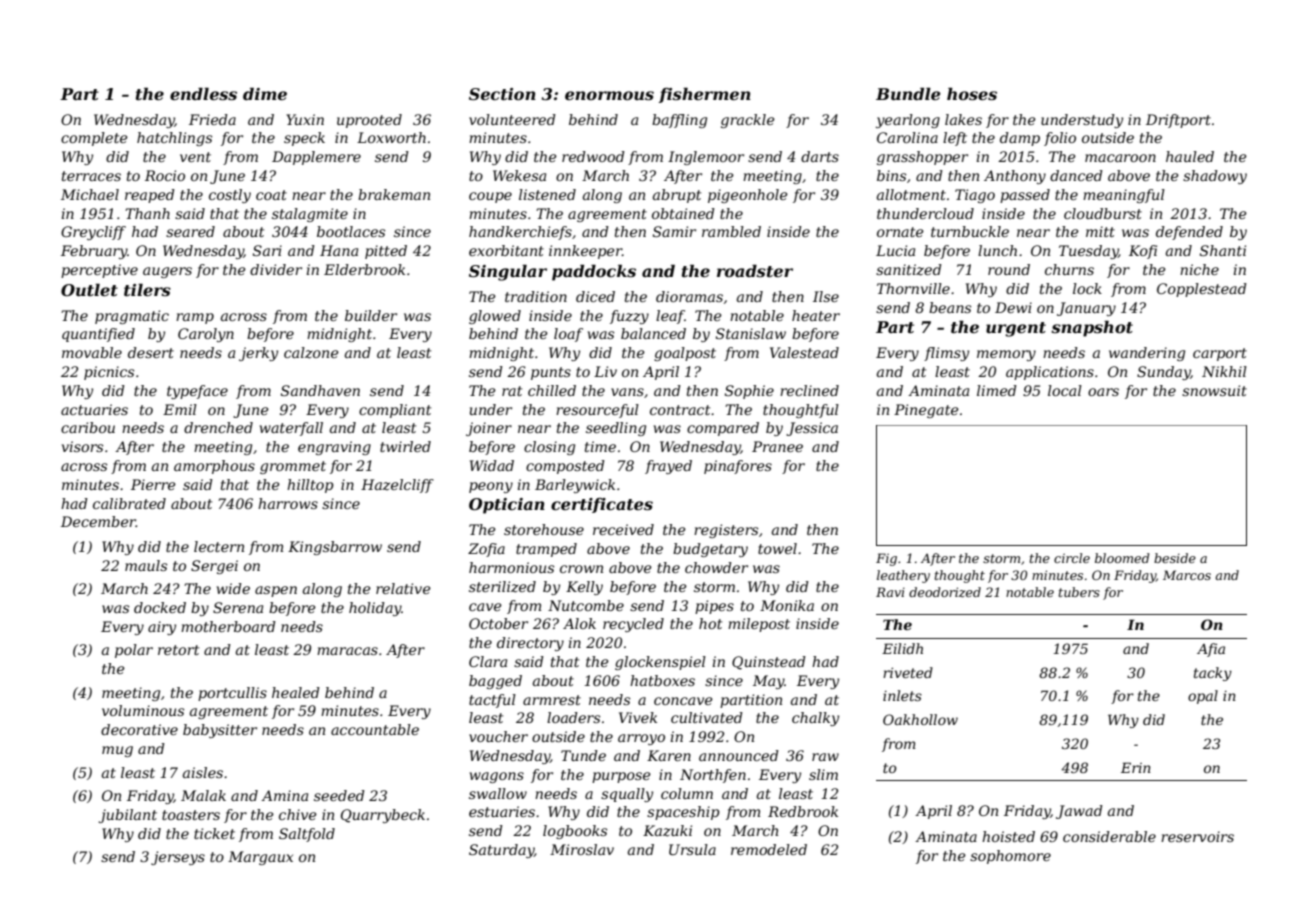 The width and height of the image is (1308, 924). Describe the element at coordinates (755, 270) in the image. I see `roadster` at that location.
